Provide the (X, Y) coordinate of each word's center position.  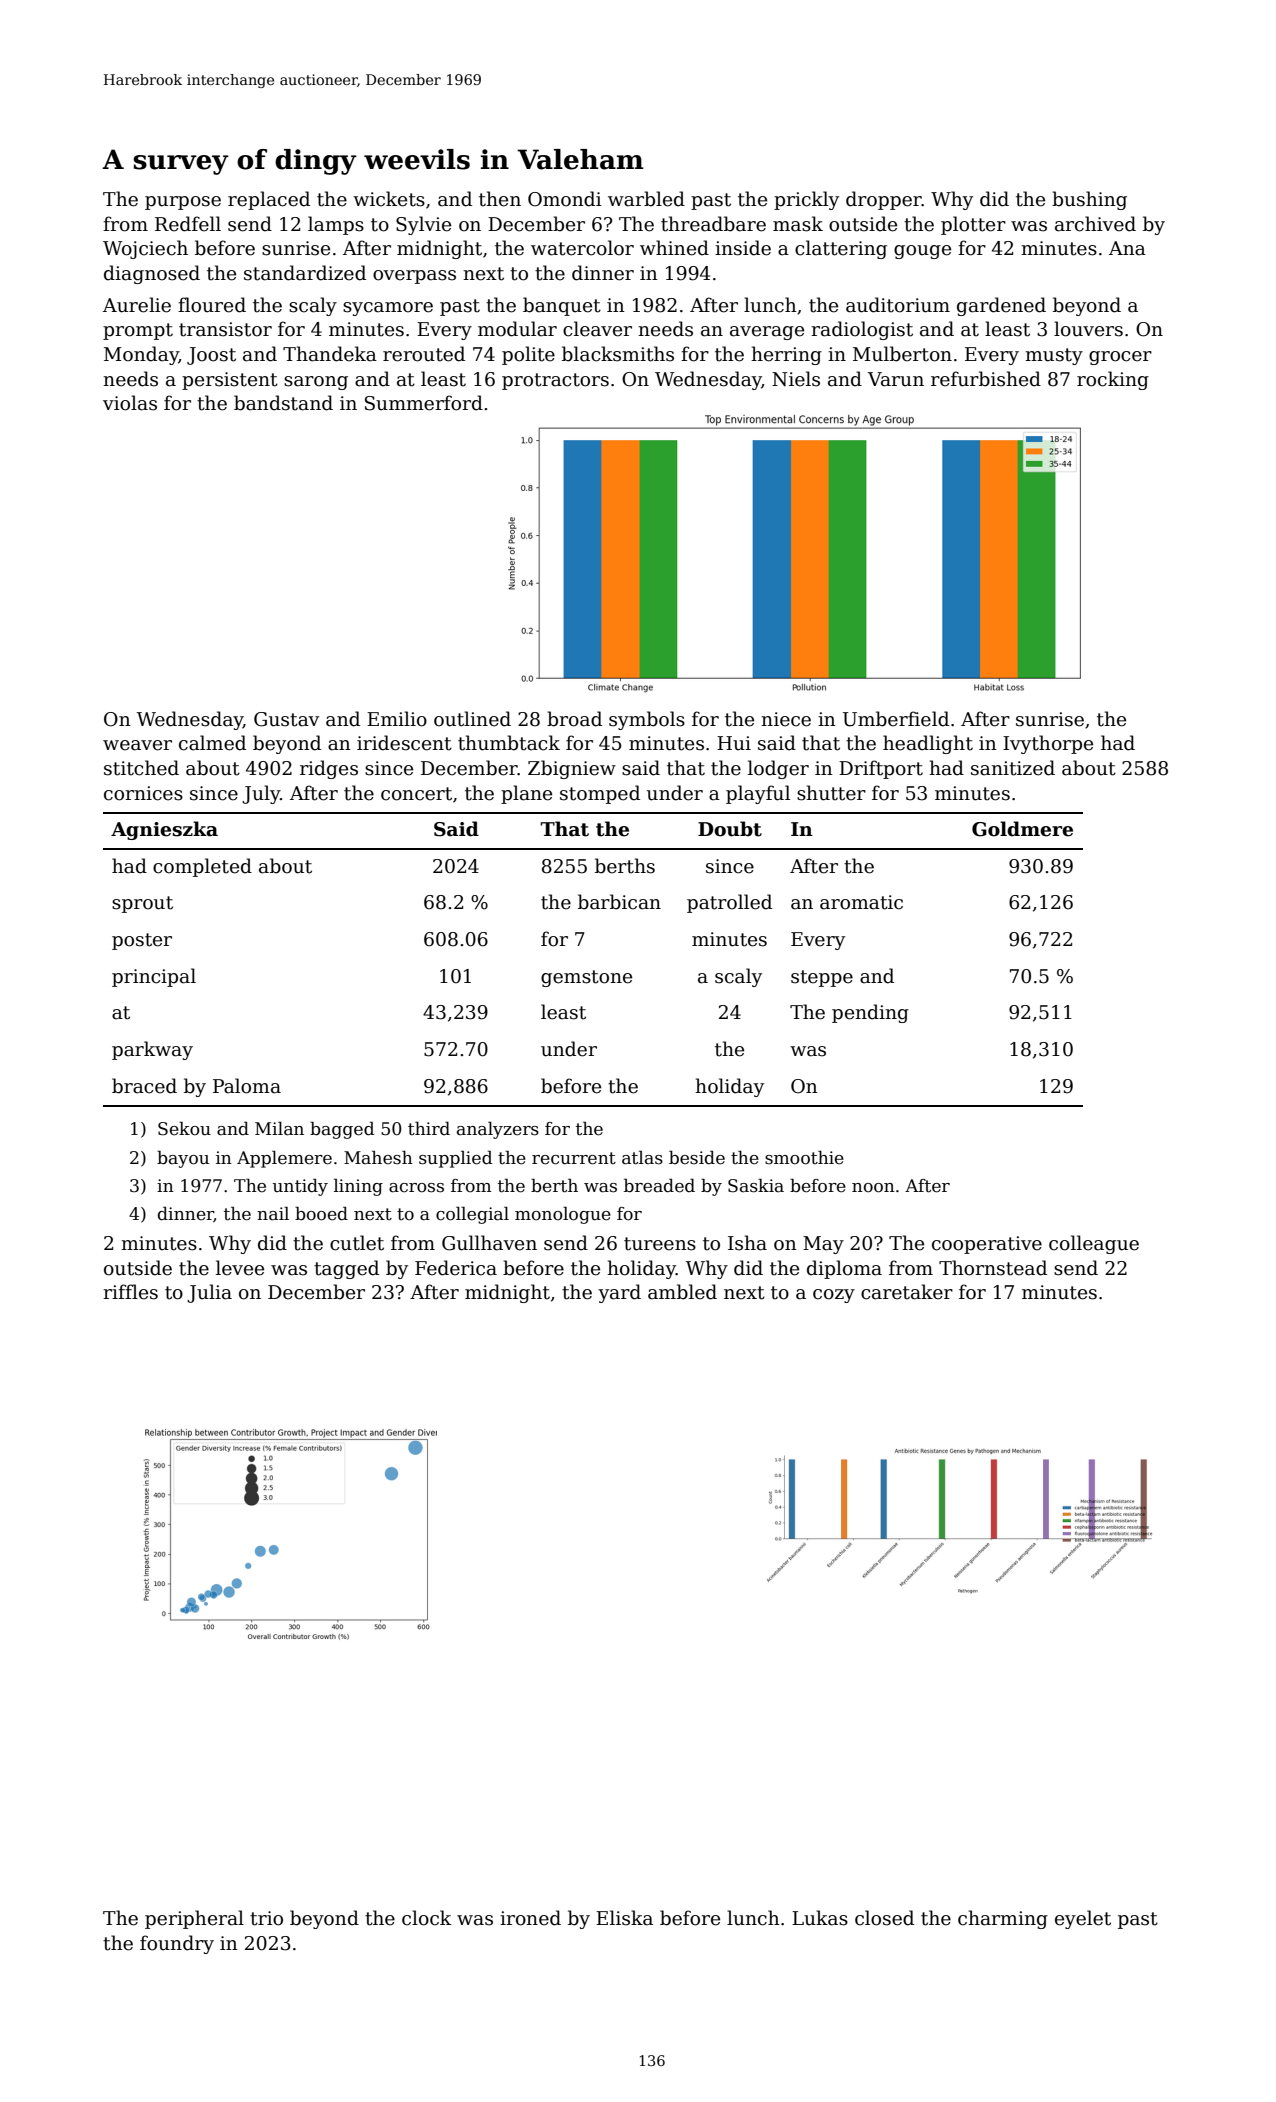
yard (619, 1293)
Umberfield (896, 719)
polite (528, 355)
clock (426, 1918)
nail (273, 1214)
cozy (834, 1296)
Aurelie (137, 305)
